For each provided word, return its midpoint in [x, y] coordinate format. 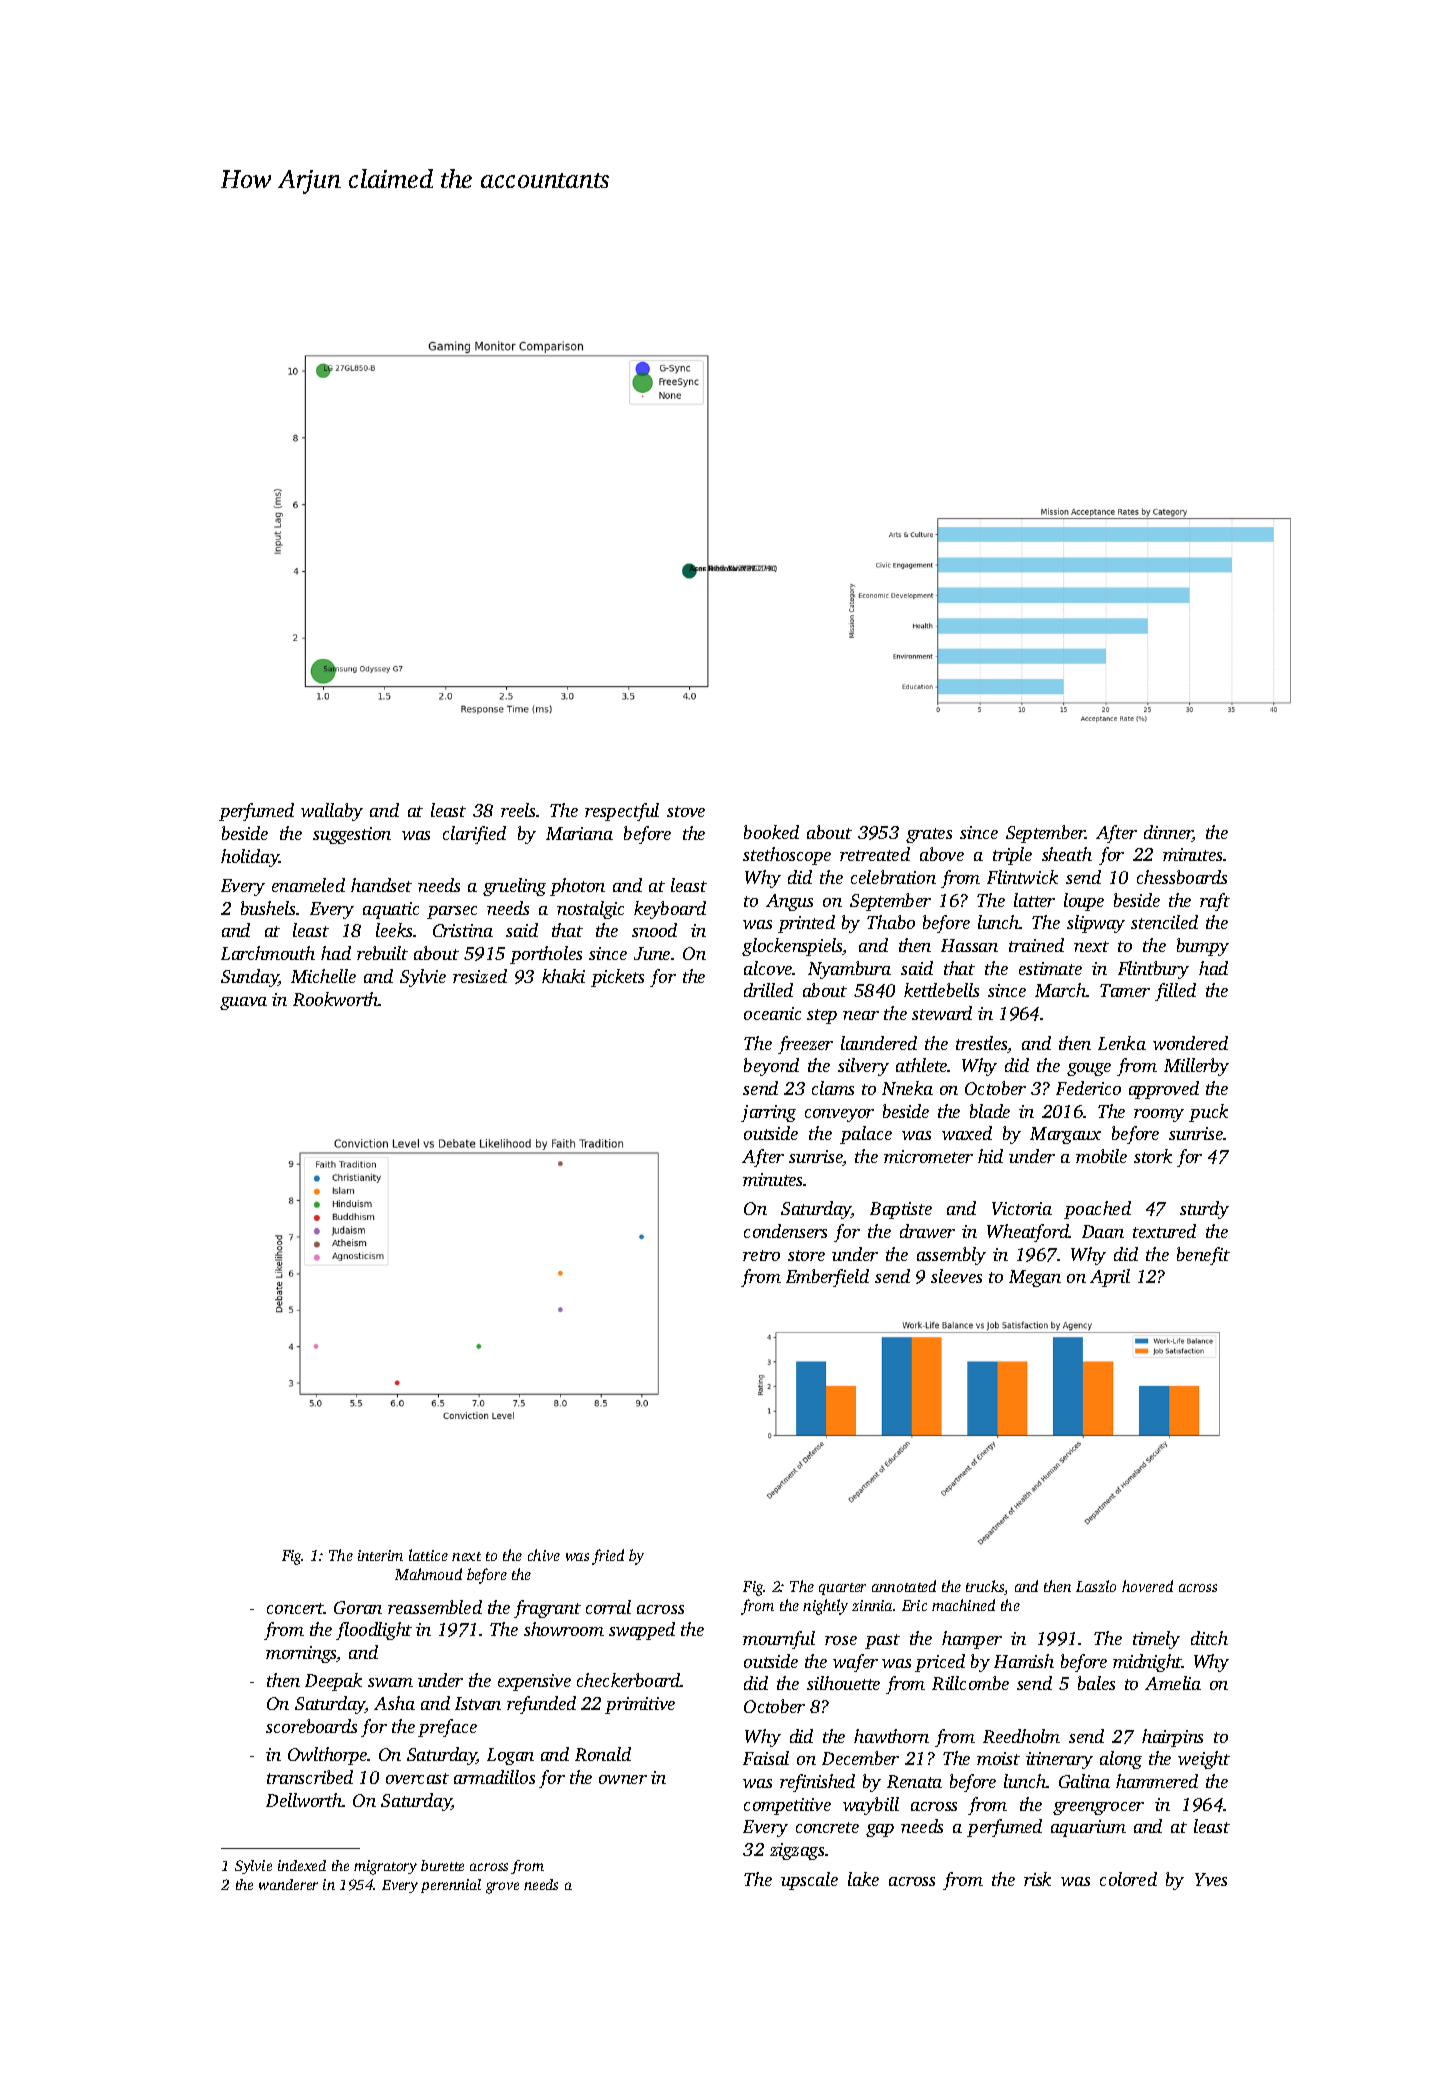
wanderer [288, 1884]
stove [686, 811]
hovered [1147, 1586]
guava [243, 1003]
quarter [842, 1589]
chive [544, 1555]
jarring [768, 1113]
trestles [982, 1044]
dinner [1168, 833]
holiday [250, 858]
